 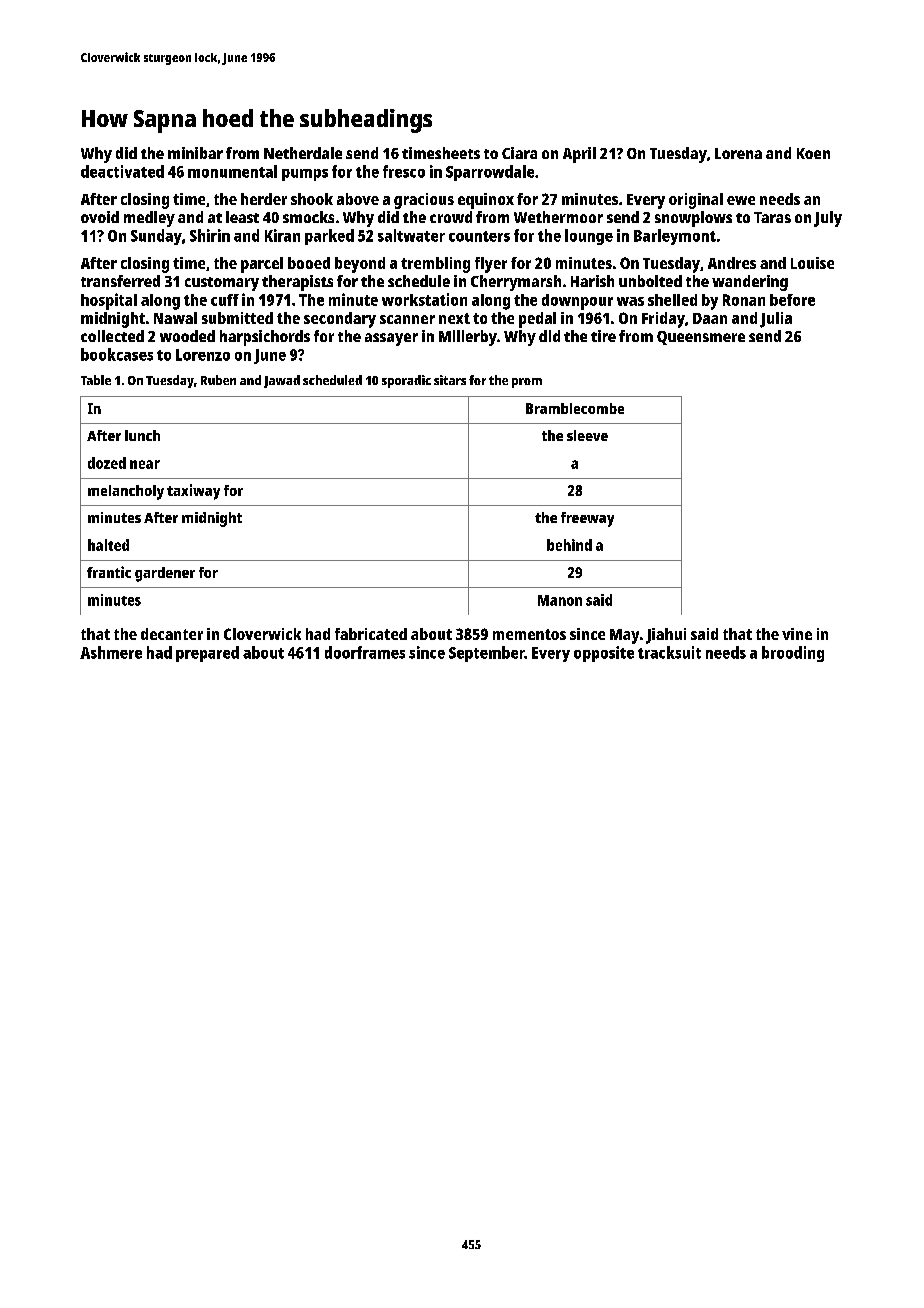 What do you see at coordinates (592, 281) in the document?
I see `Harish` at bounding box center [592, 281].
